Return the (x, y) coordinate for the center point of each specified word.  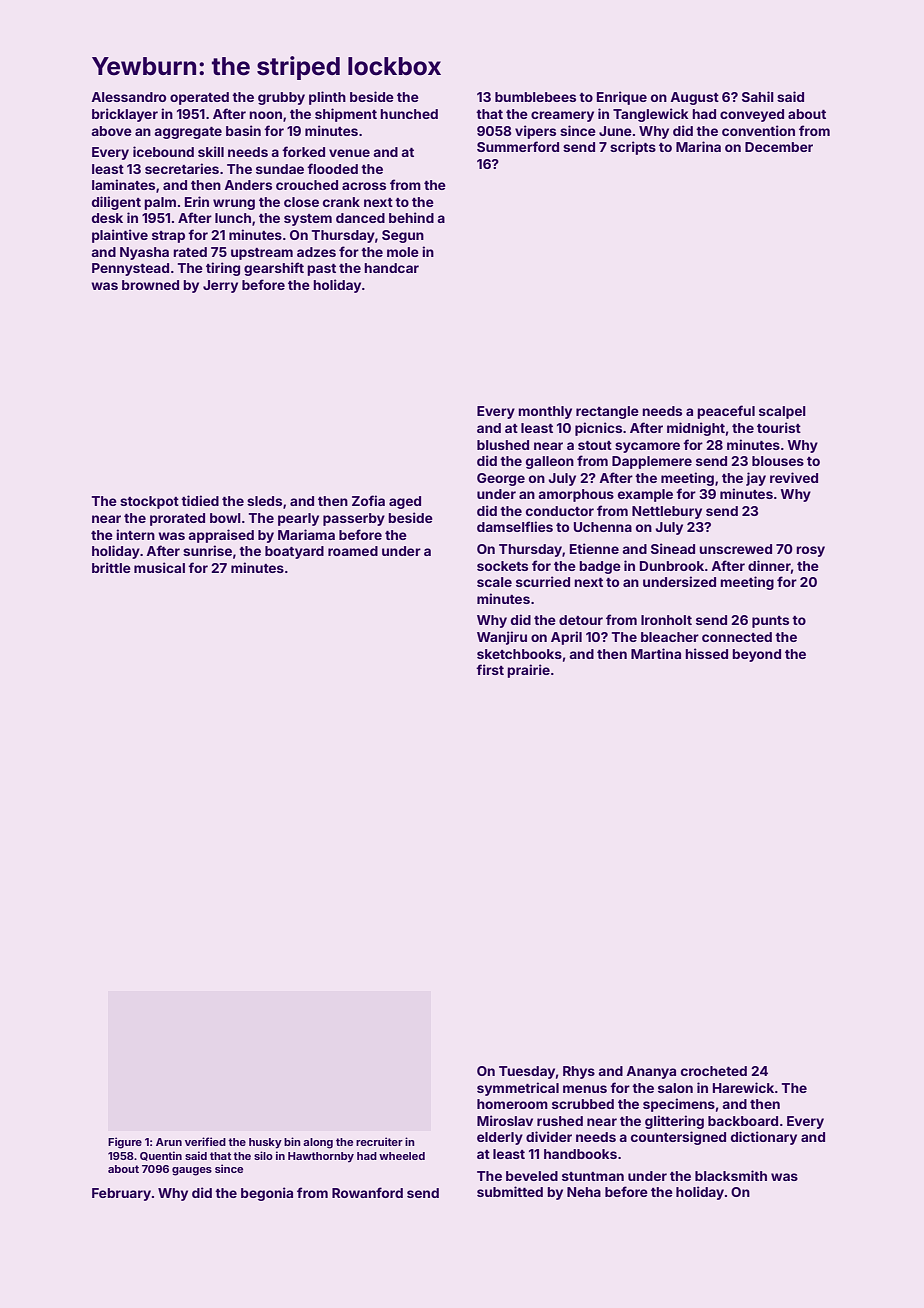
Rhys (579, 1072)
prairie (528, 671)
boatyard (294, 552)
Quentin (161, 1156)
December (779, 147)
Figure (125, 1143)
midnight (696, 429)
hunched (409, 114)
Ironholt (666, 620)
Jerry (220, 286)
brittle (111, 567)
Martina (656, 653)
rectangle (607, 412)
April (566, 638)
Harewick (743, 1087)
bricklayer (125, 115)
